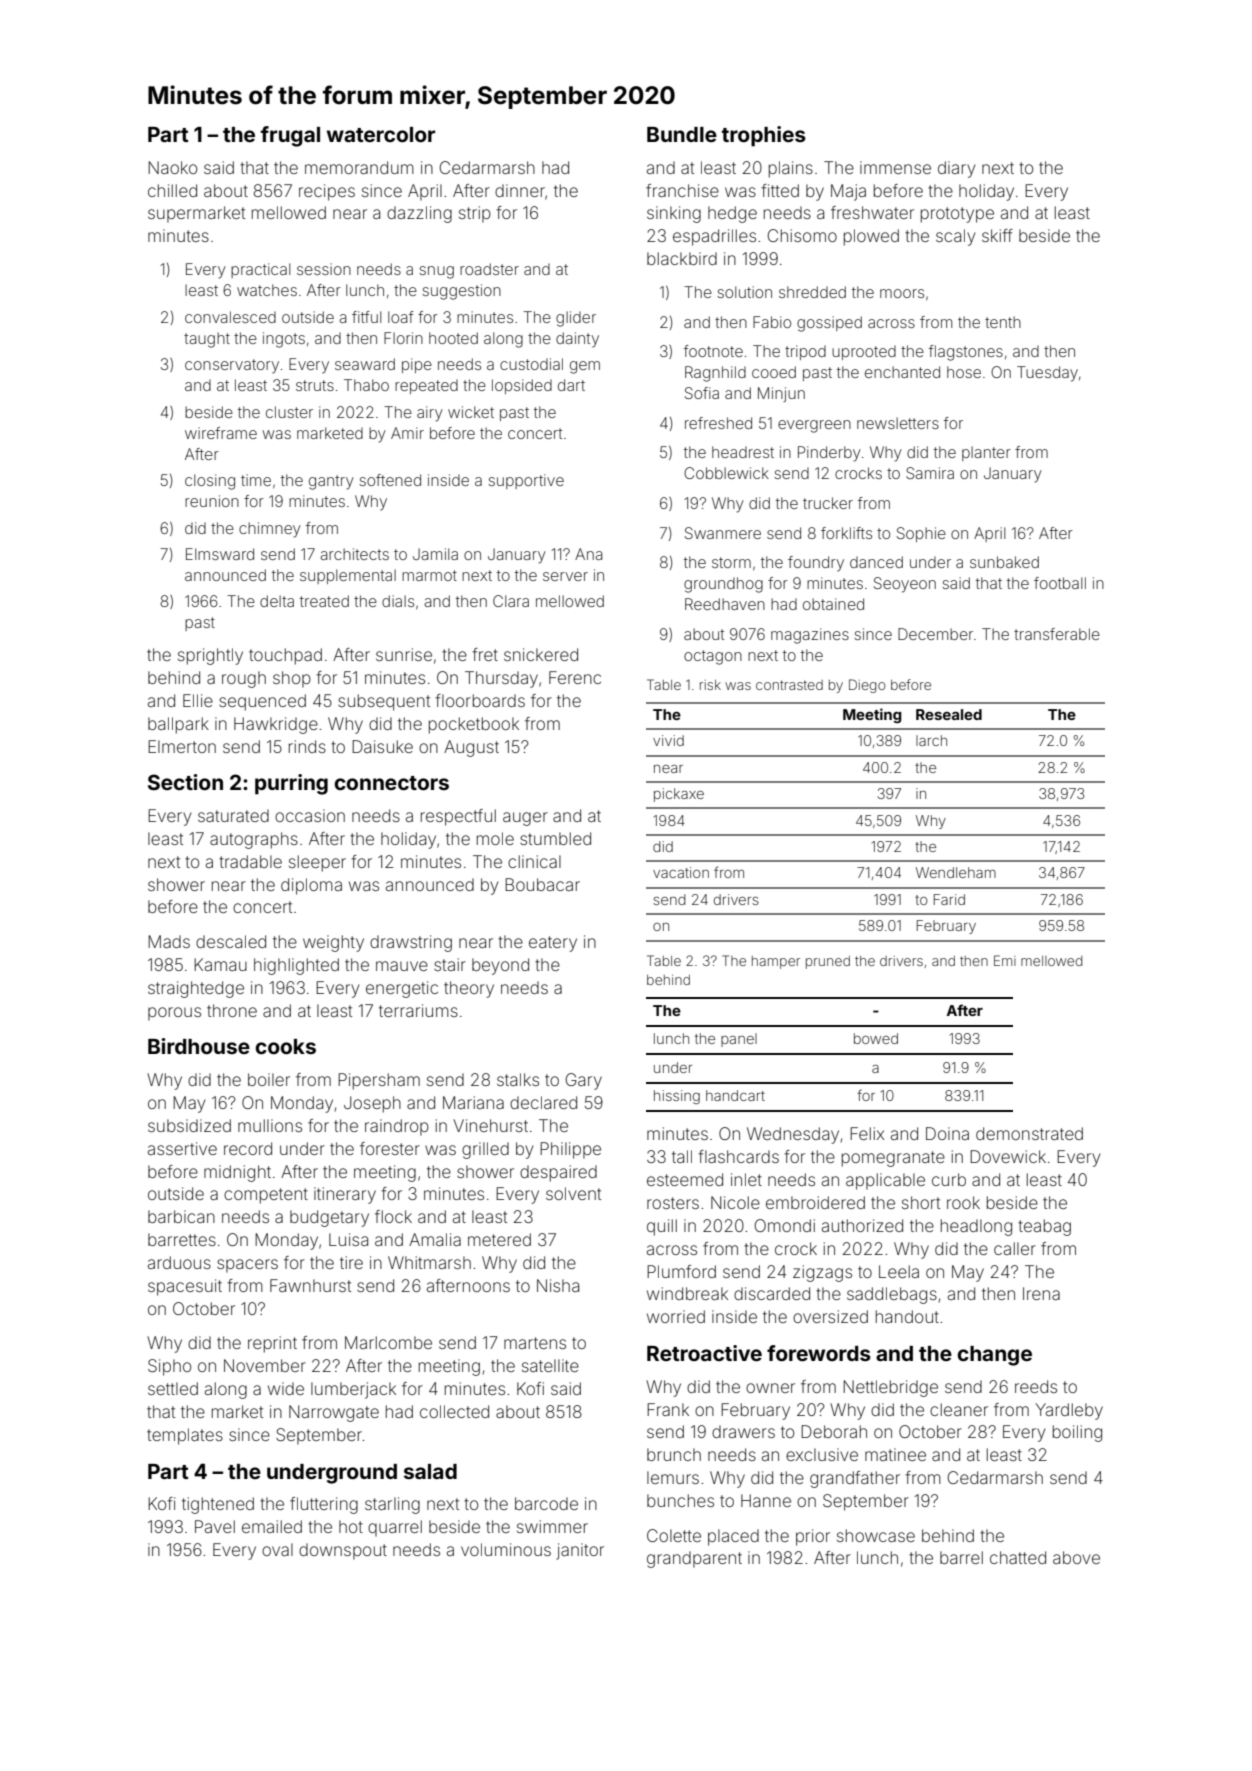 Image resolution: width=1252 pixels, height=1771 pixels. What do you see at coordinates (558, 1285) in the screenshot?
I see `Nisha` at bounding box center [558, 1285].
